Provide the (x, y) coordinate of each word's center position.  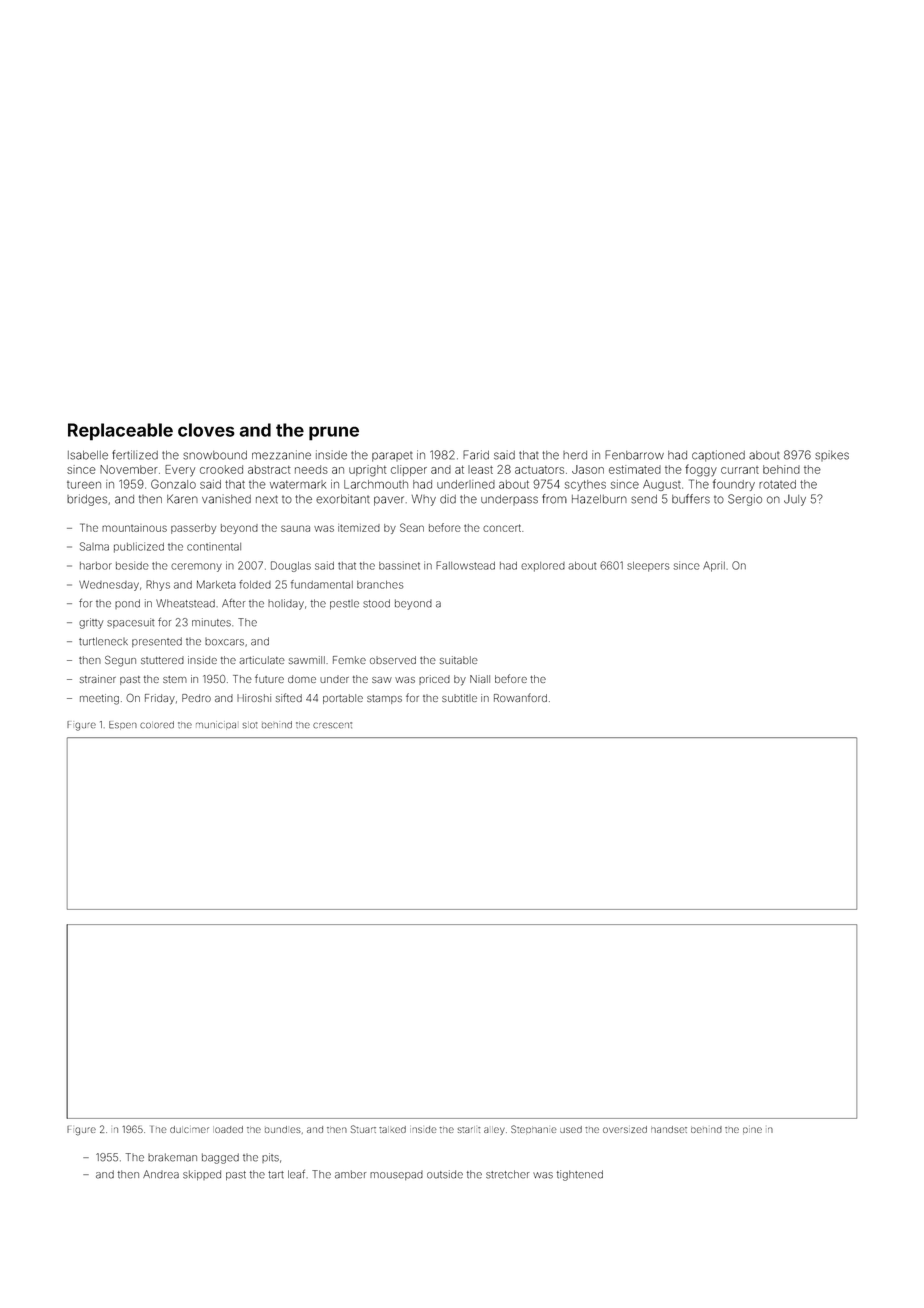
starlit (469, 1129)
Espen (123, 725)
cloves (206, 430)
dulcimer (189, 1129)
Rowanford (520, 697)
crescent (332, 725)
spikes (832, 455)
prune (334, 433)
